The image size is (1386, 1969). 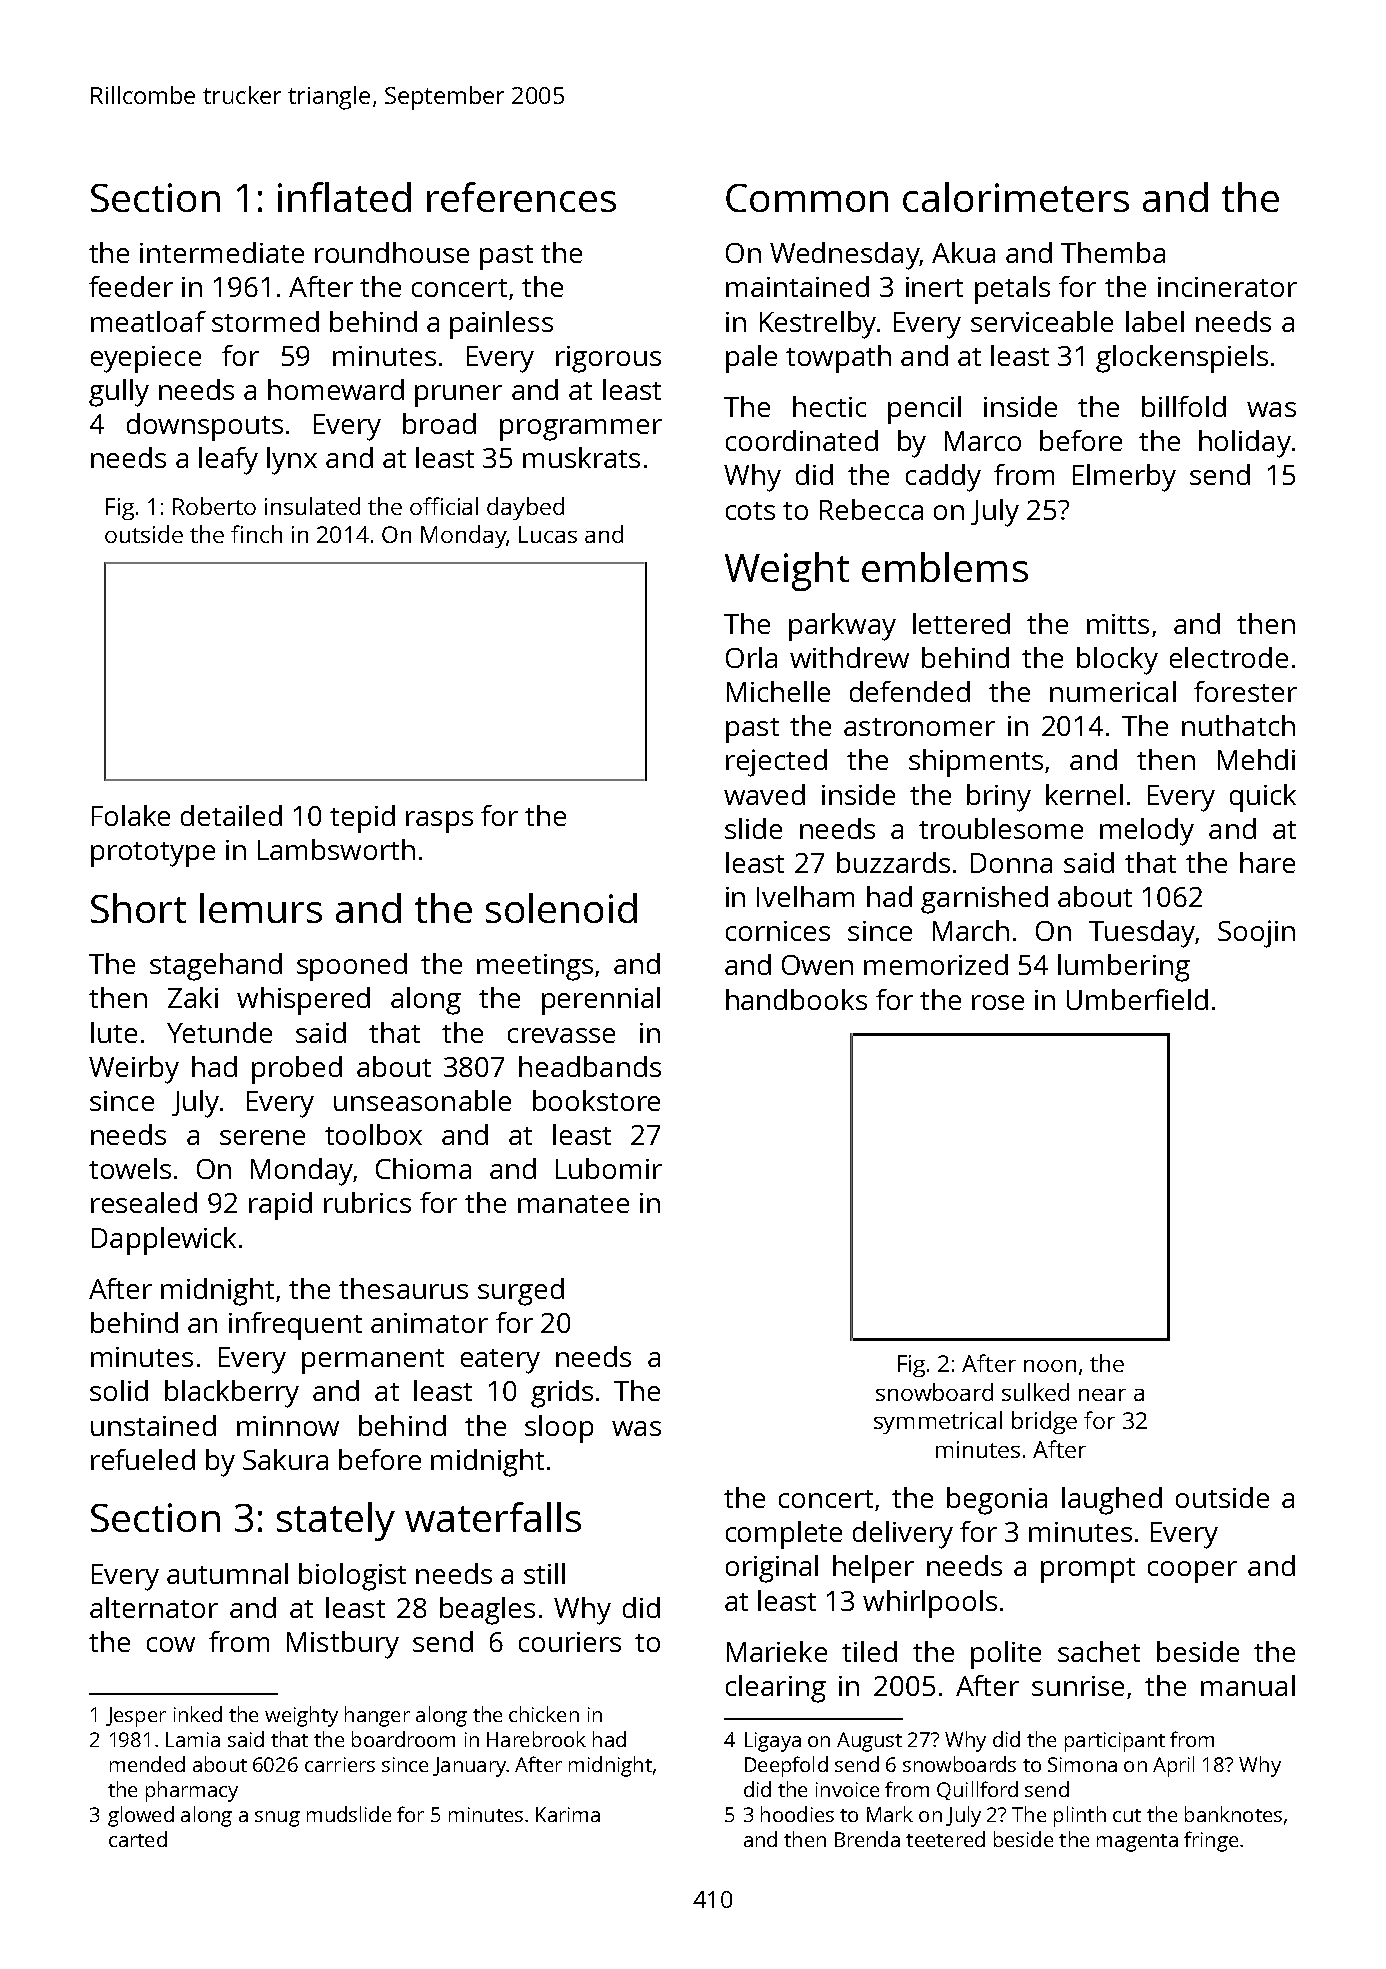 What do you see at coordinates (277, 1819) in the document?
I see `snug` at bounding box center [277, 1819].
